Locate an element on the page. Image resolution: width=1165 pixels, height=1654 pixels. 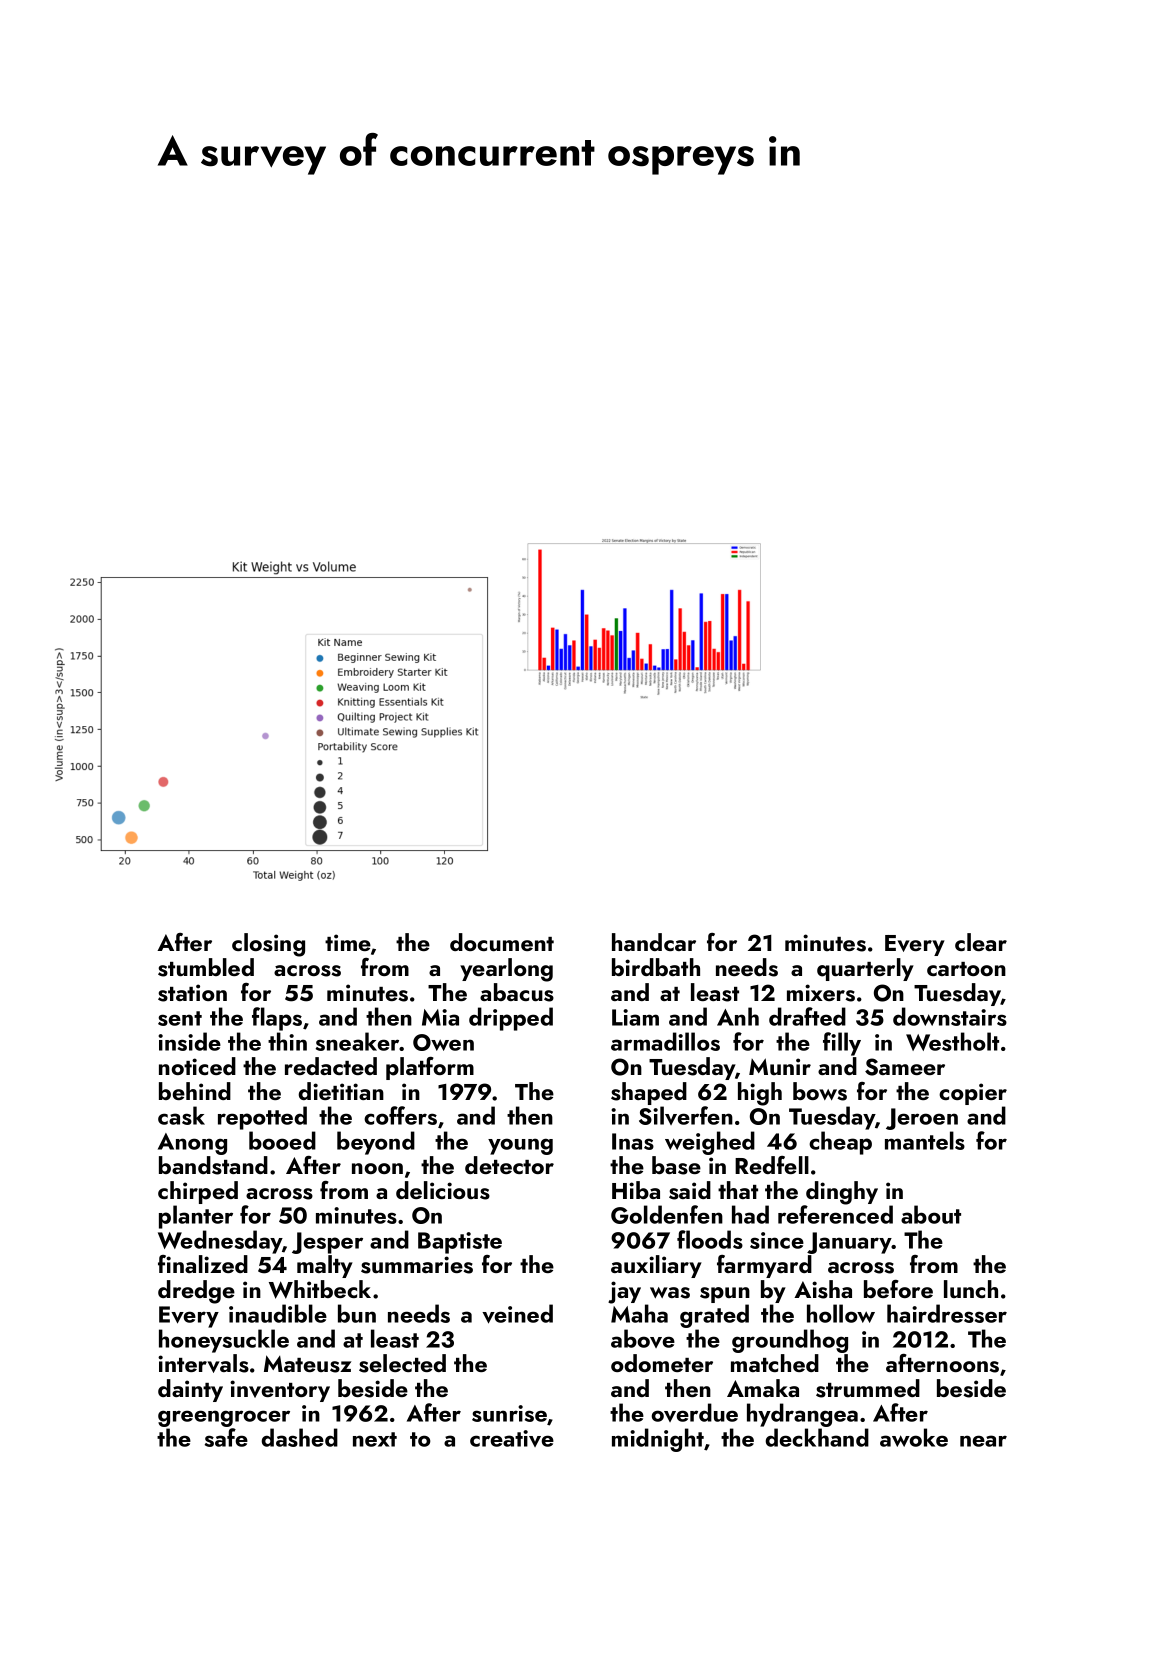
cartoon is located at coordinates (966, 969).
